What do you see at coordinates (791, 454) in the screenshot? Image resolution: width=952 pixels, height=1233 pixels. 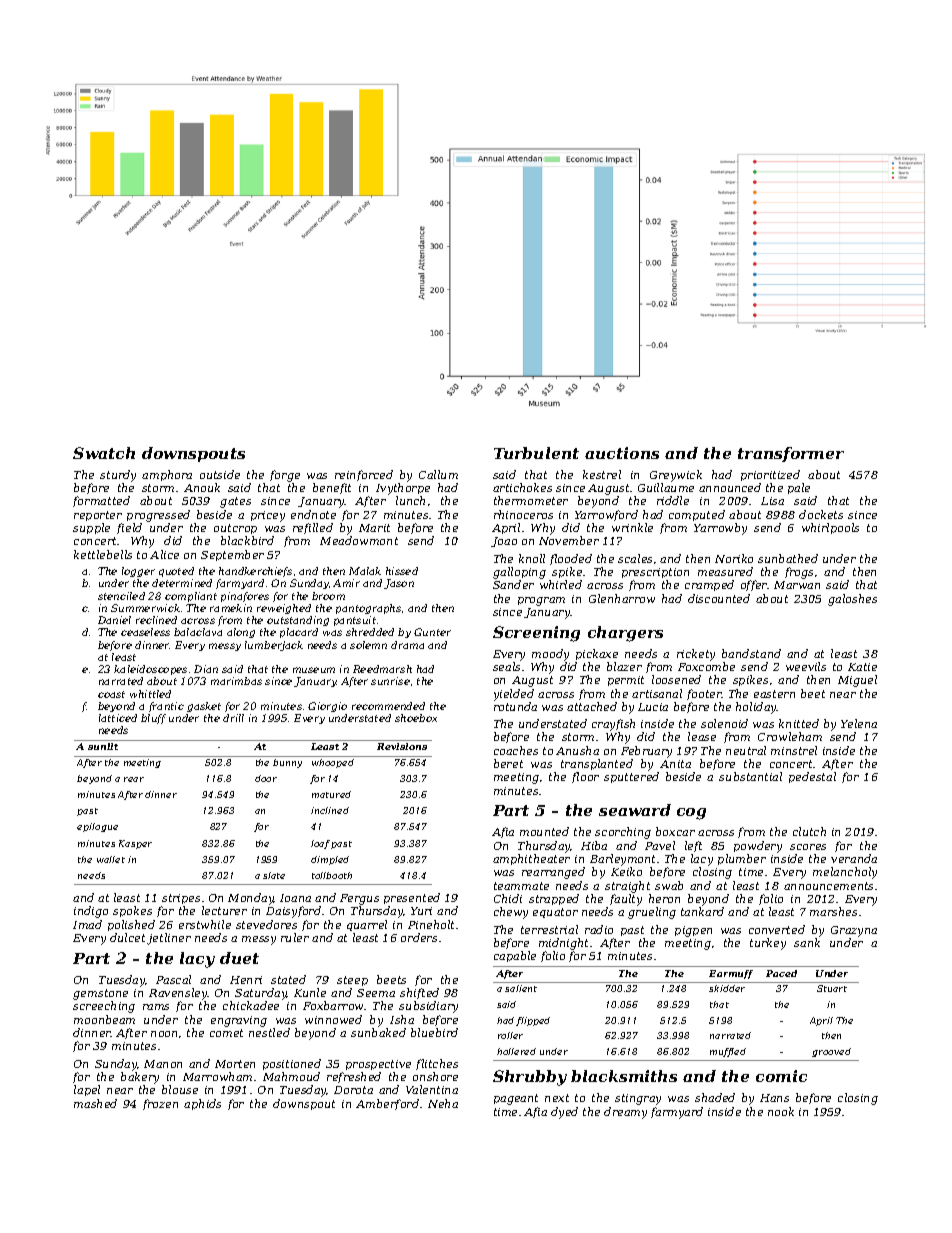 I see `transformer` at bounding box center [791, 454].
